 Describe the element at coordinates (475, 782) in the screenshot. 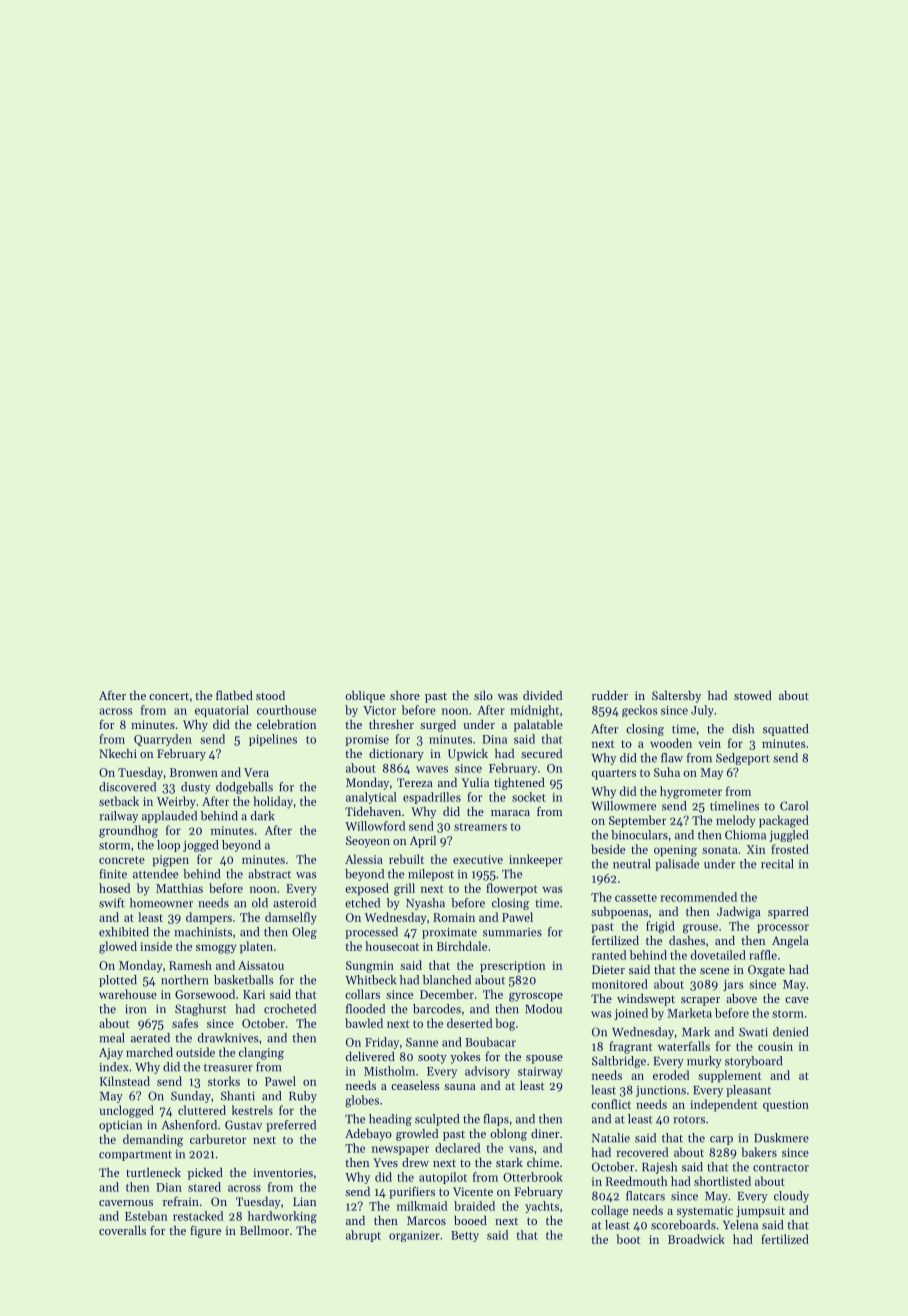

I see `Yulia` at that location.
